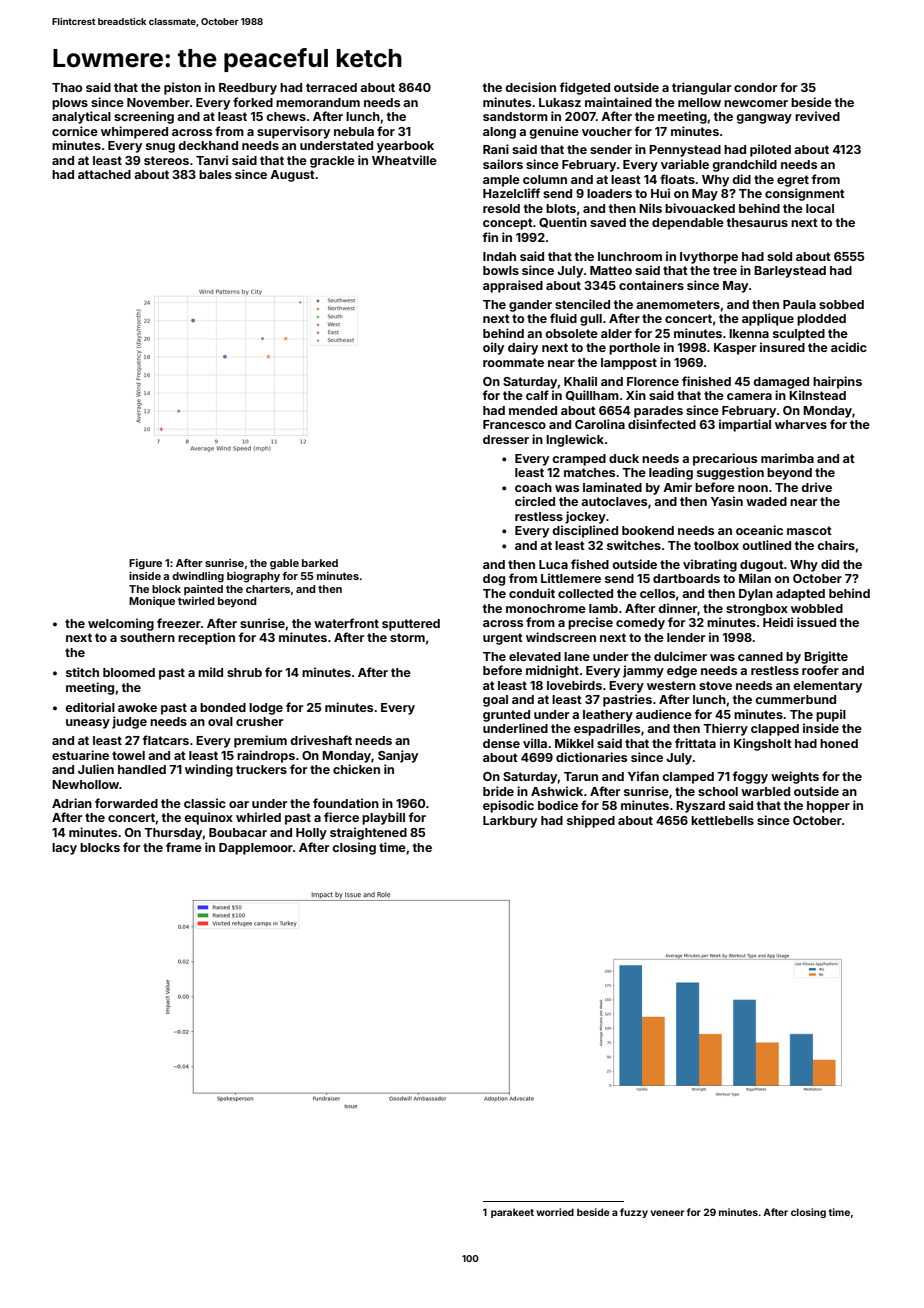  What do you see at coordinates (215, 174) in the screenshot?
I see `bales` at bounding box center [215, 174].
